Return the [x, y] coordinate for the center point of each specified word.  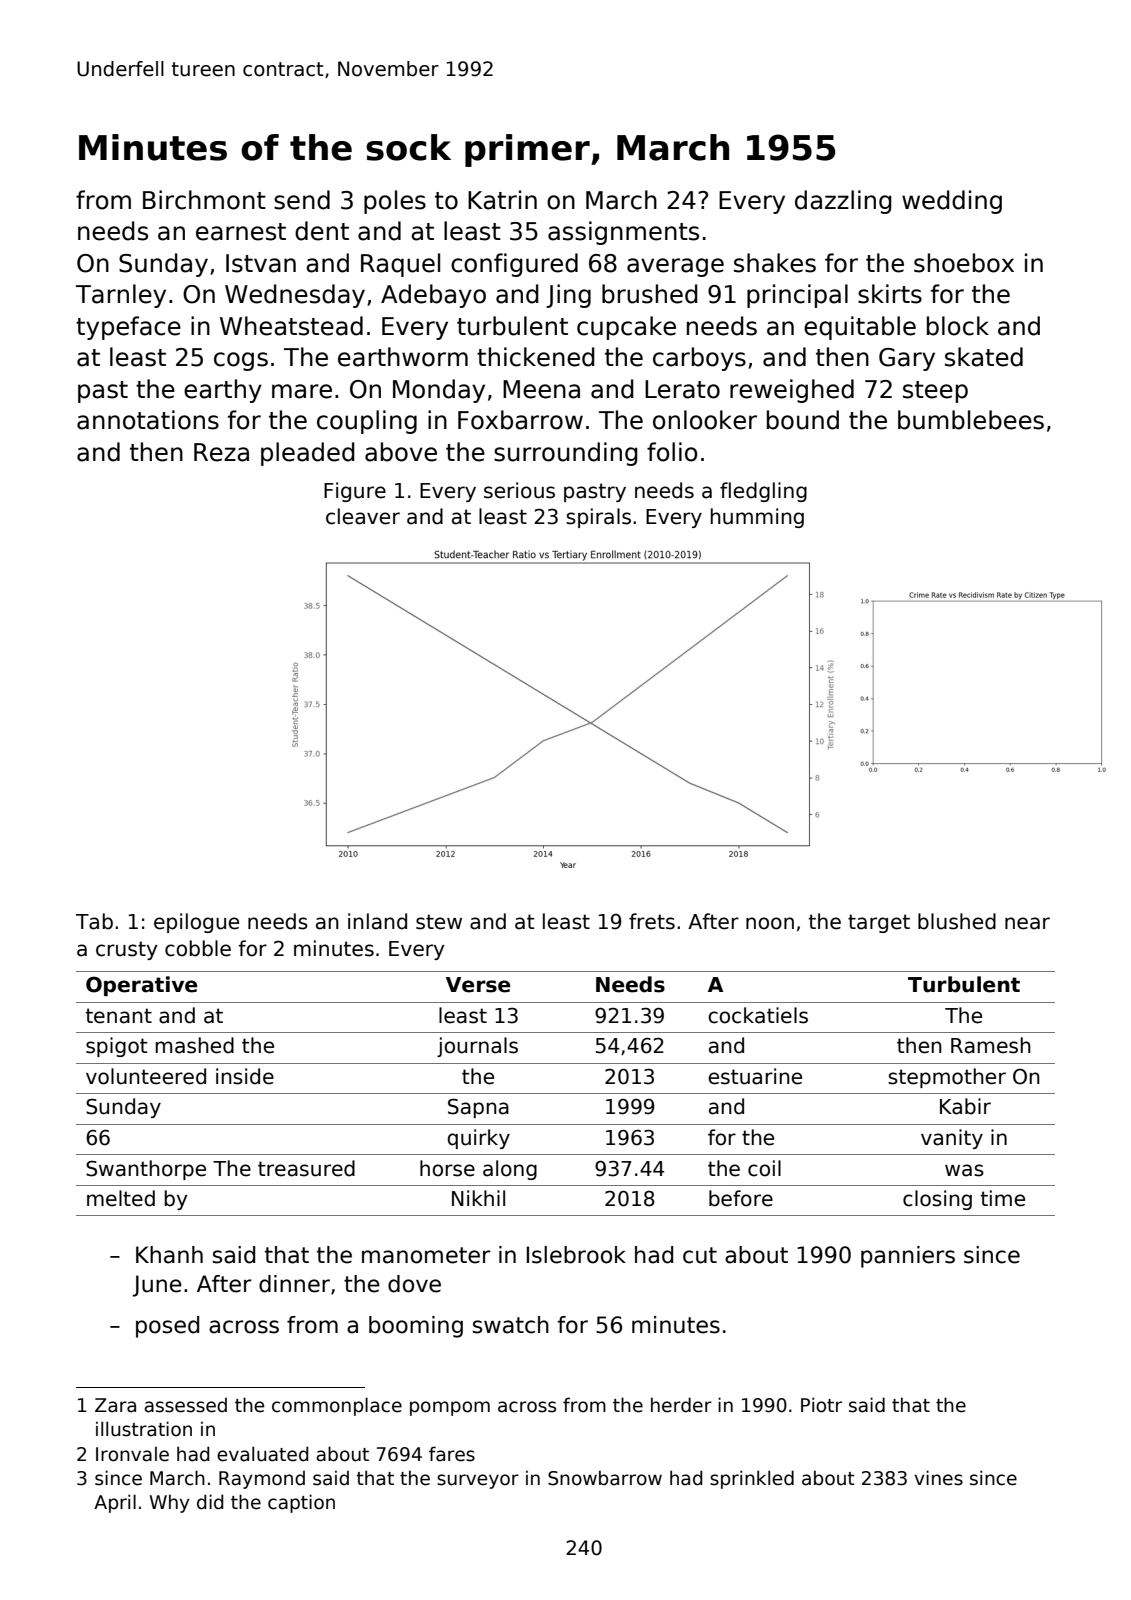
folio [672, 452]
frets [652, 921]
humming [757, 518]
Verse [478, 985]
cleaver [363, 516]
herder [681, 1405]
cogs [241, 361]
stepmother [947, 1078]
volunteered [146, 1076]
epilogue [196, 923]
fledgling [763, 492]
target [879, 923]
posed [167, 1327]
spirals [598, 518]
